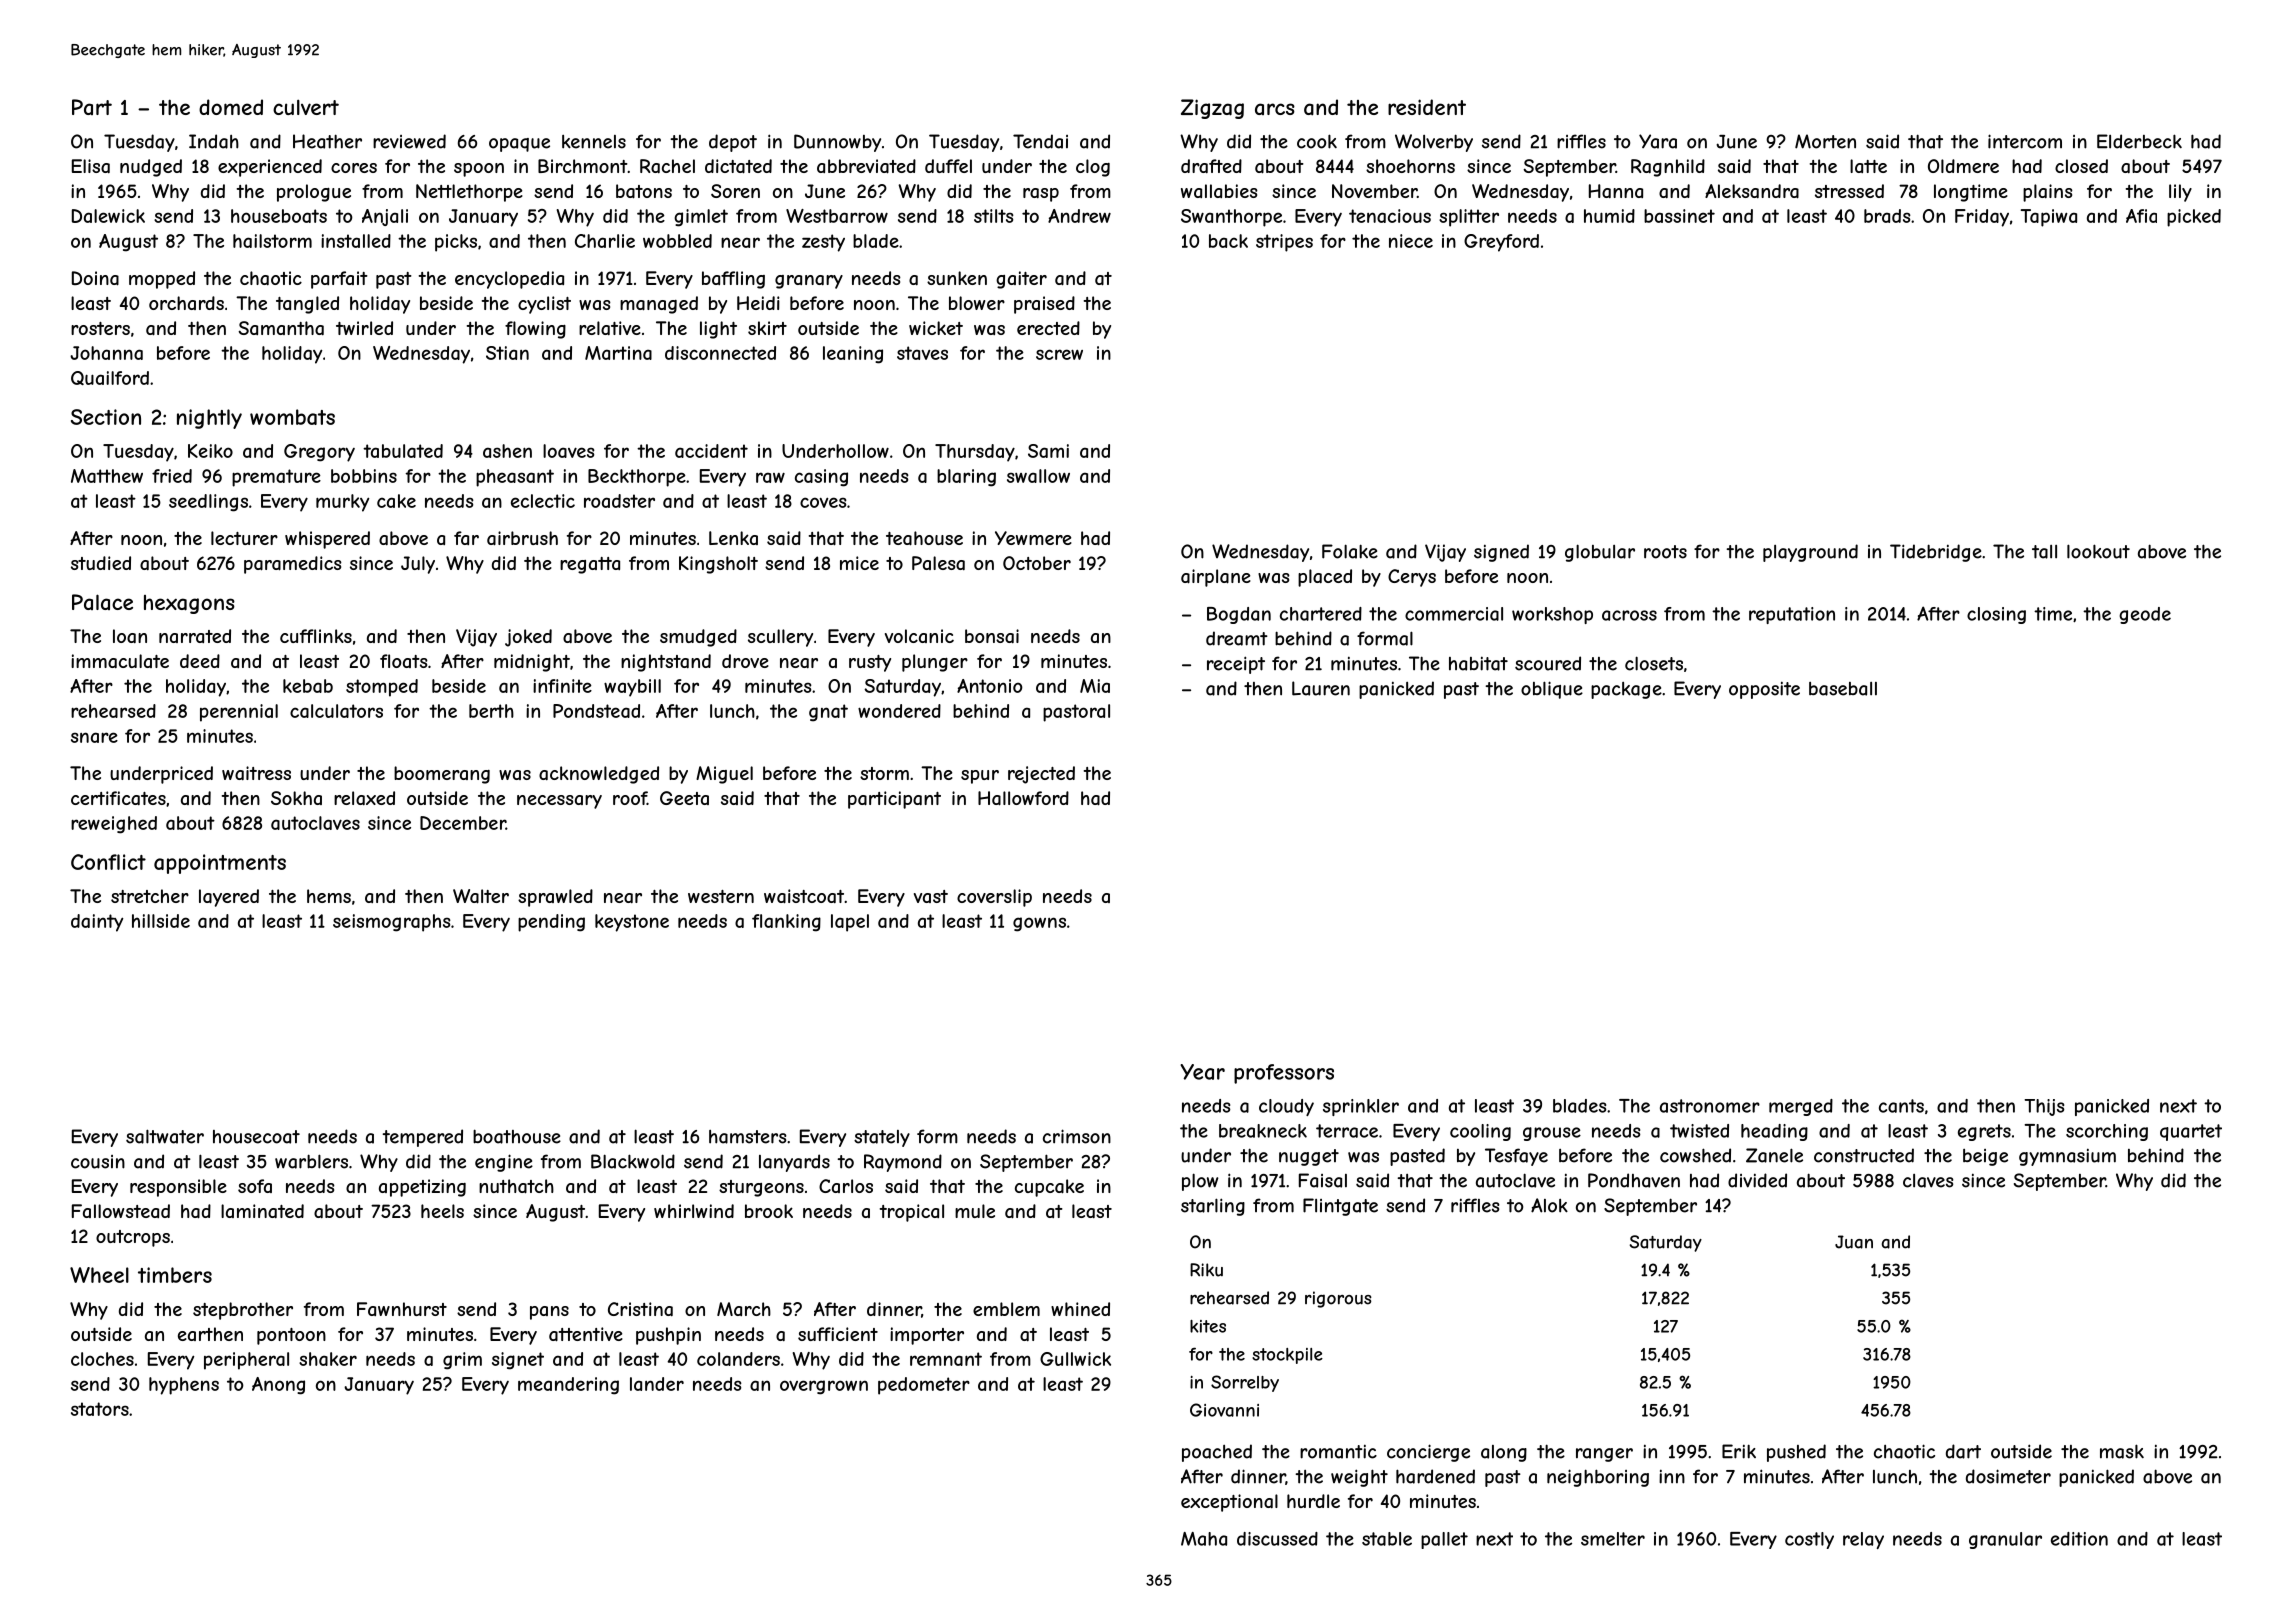  Describe the element at coordinates (2044, 1107) in the page. I see `Thijs` at that location.
